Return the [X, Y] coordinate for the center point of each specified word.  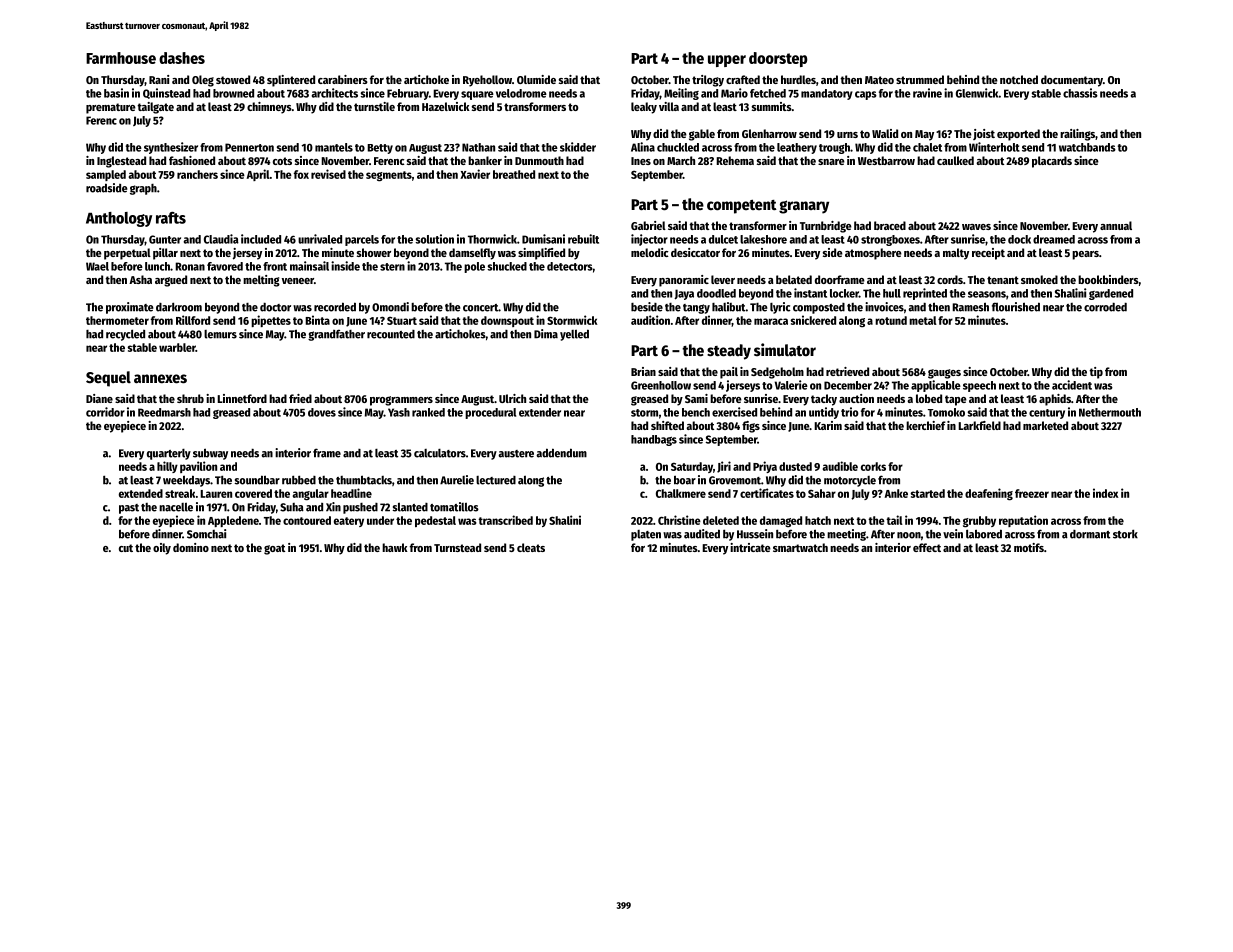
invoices [884, 307]
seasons [987, 294]
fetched [768, 93]
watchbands [1087, 147]
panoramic [684, 281]
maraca [771, 321]
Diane [99, 398]
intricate [750, 547]
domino [191, 547]
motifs [1029, 547]
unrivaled [320, 239]
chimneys [269, 108]
